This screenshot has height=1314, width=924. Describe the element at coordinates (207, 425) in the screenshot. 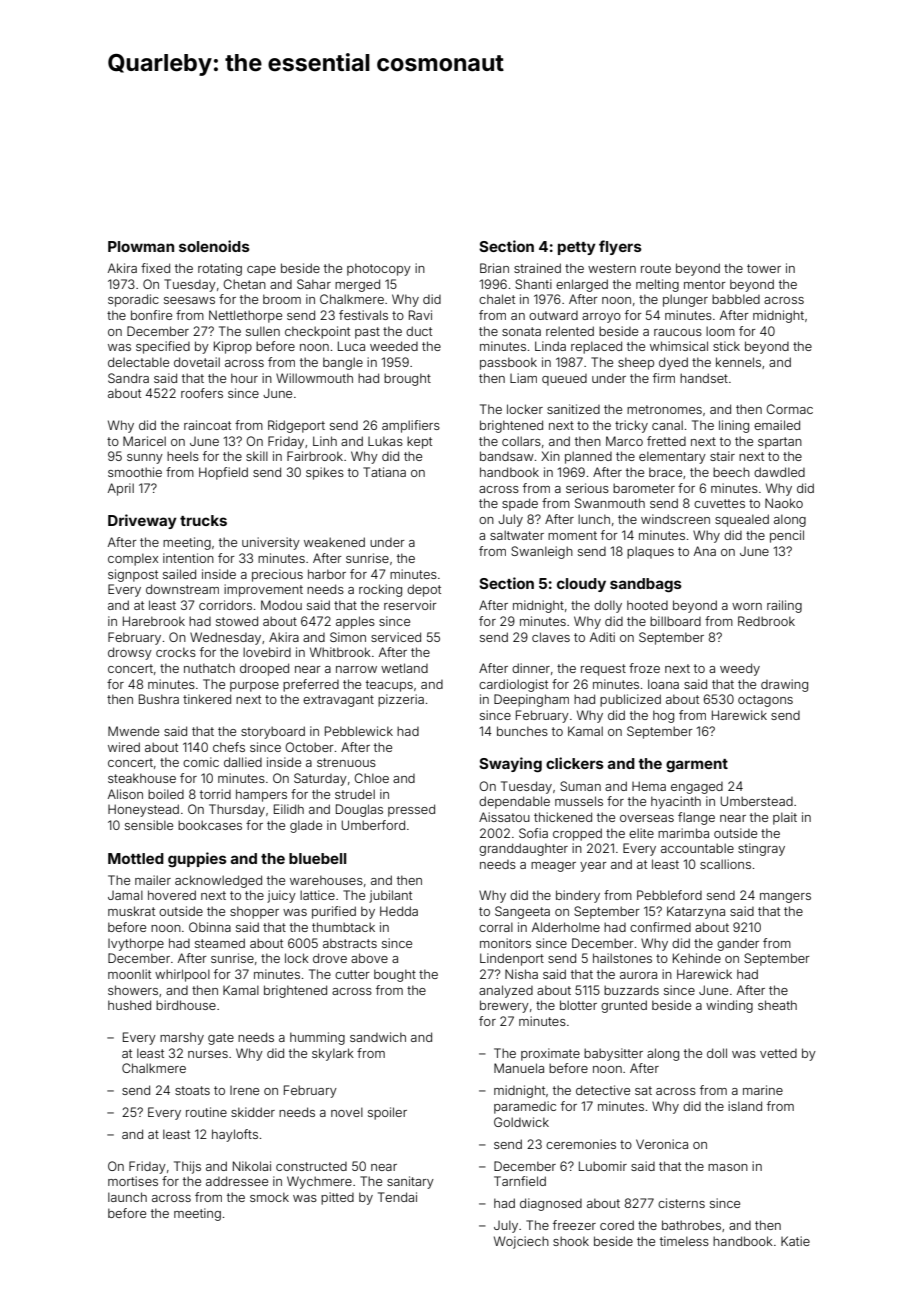

I see `raincoat` at that location.
